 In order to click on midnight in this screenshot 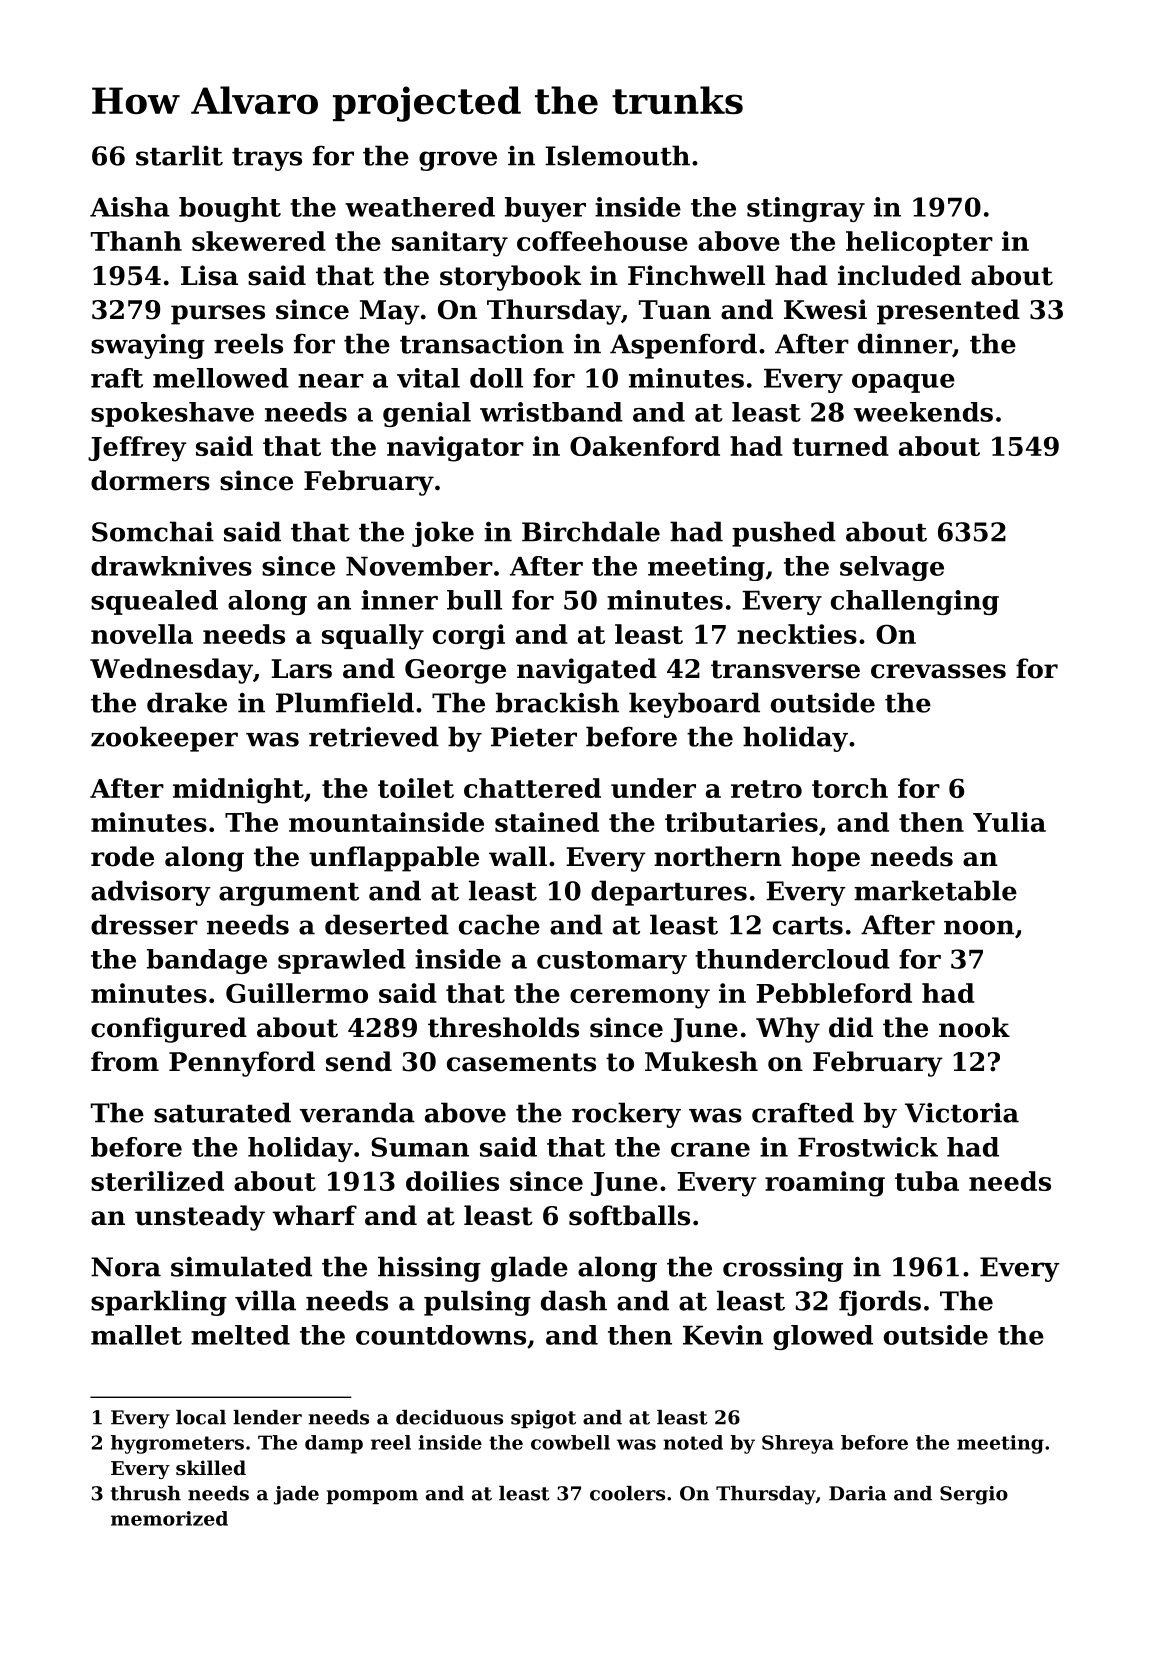, I will do `click(238, 791)`.
